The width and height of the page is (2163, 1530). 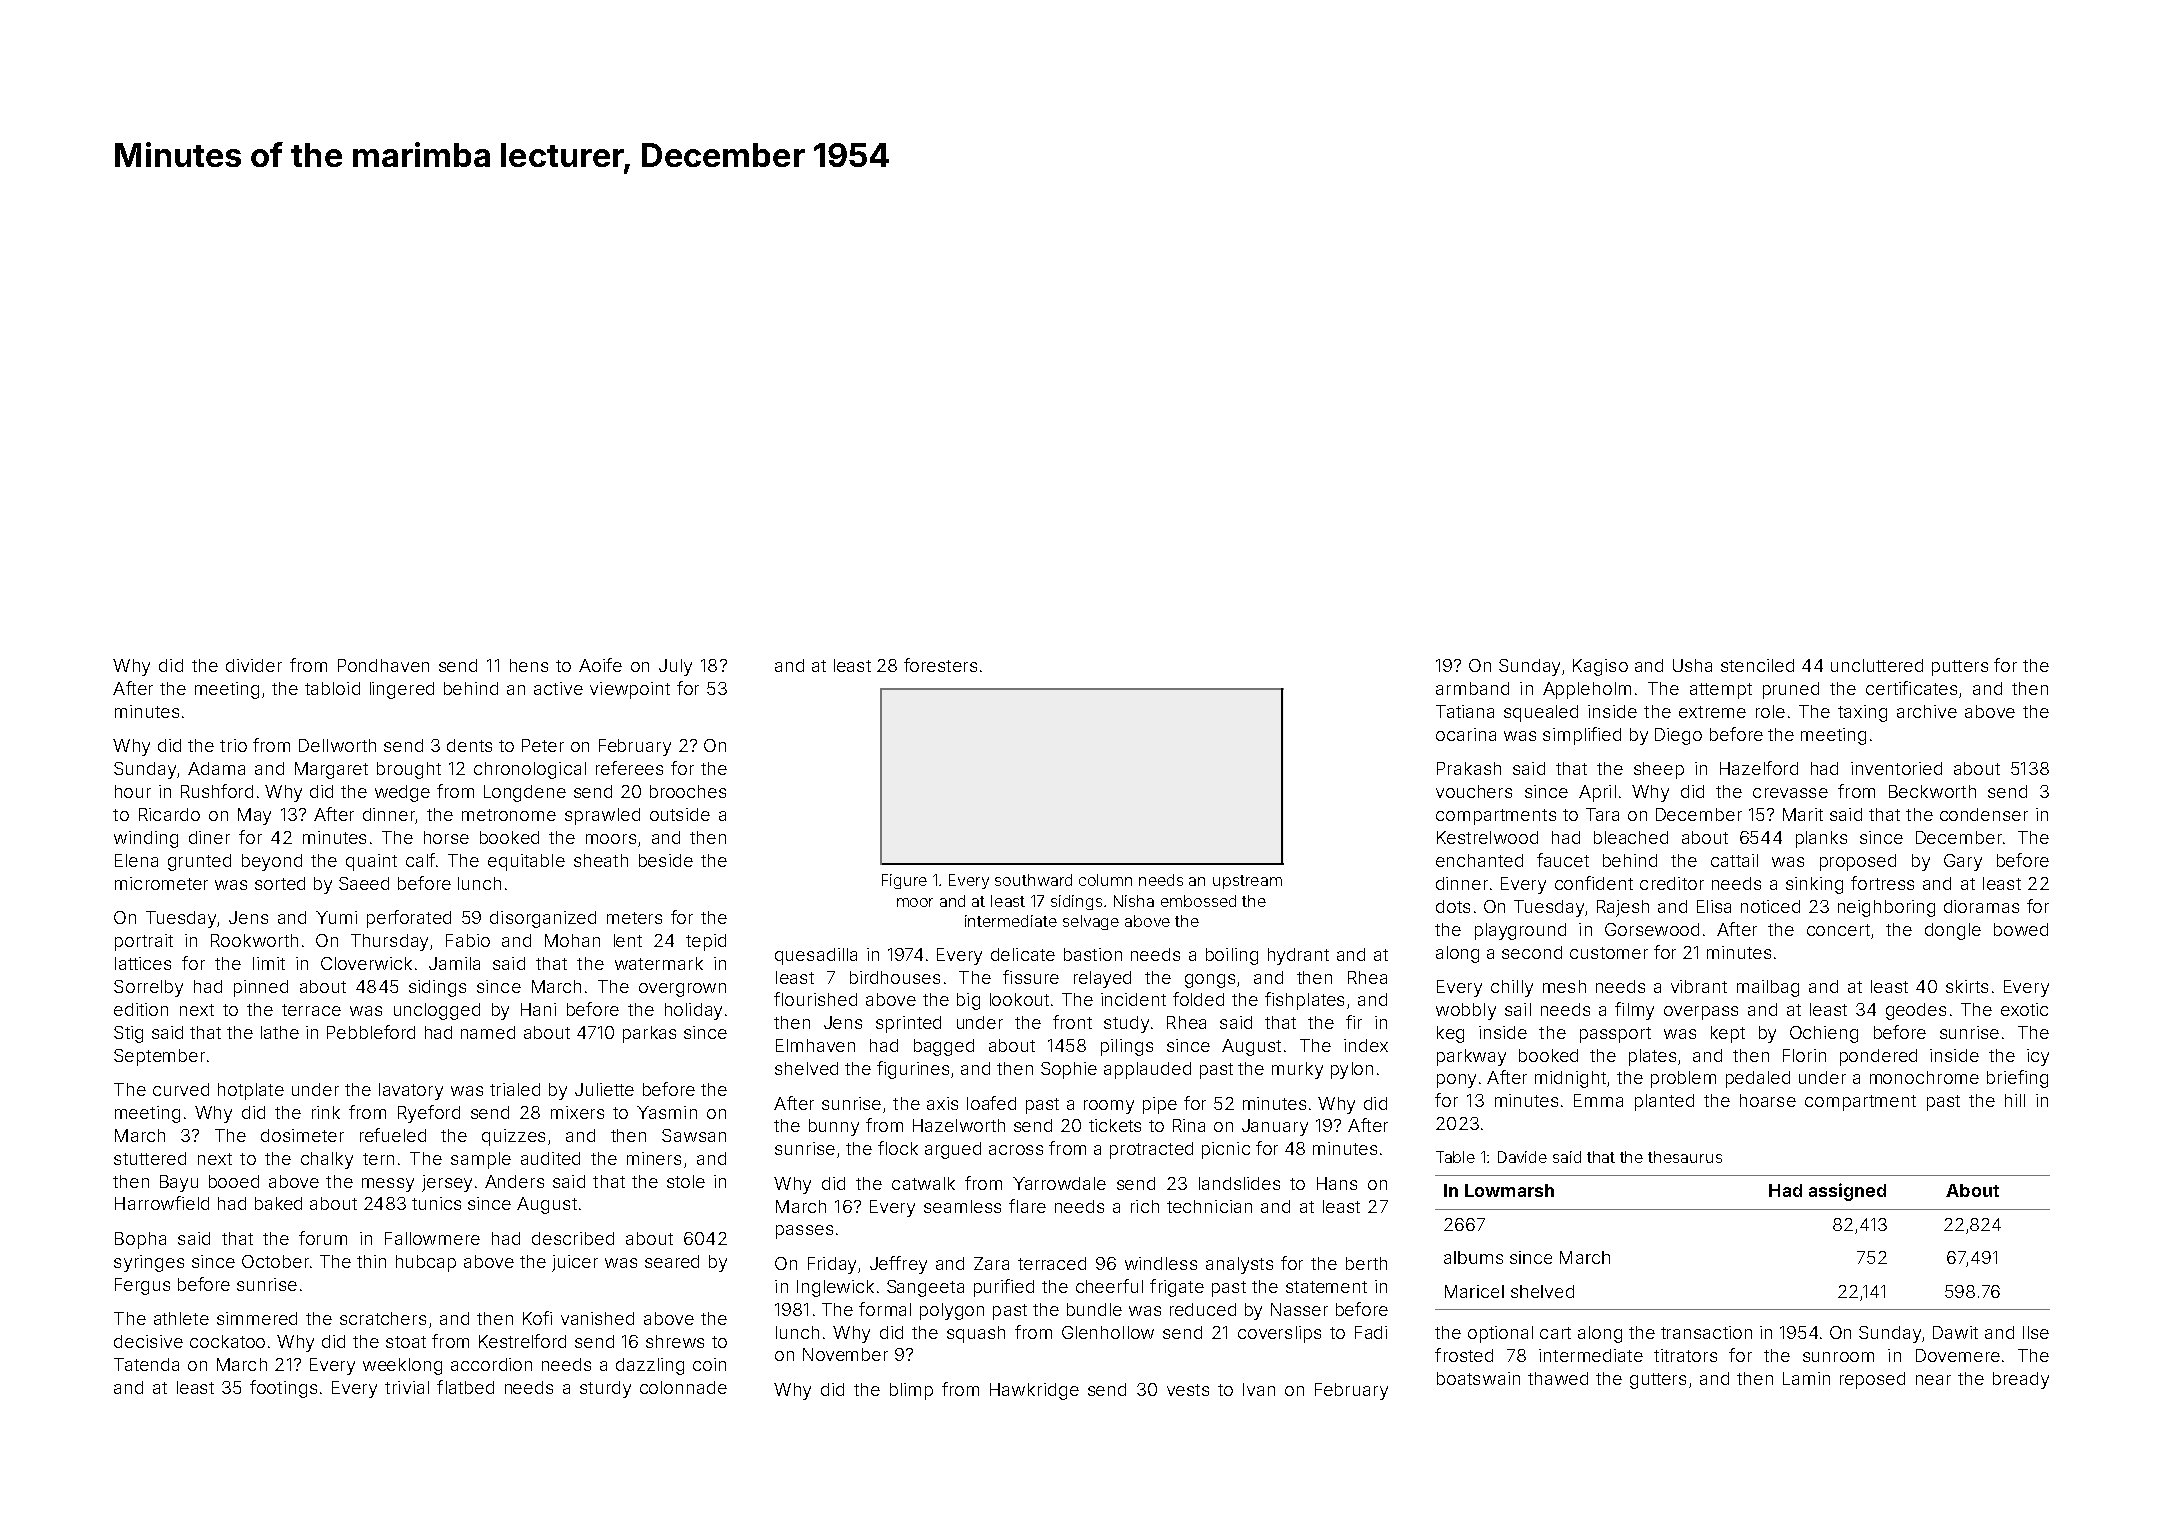 What do you see at coordinates (2021, 1380) in the page?
I see `bready` at bounding box center [2021, 1380].
